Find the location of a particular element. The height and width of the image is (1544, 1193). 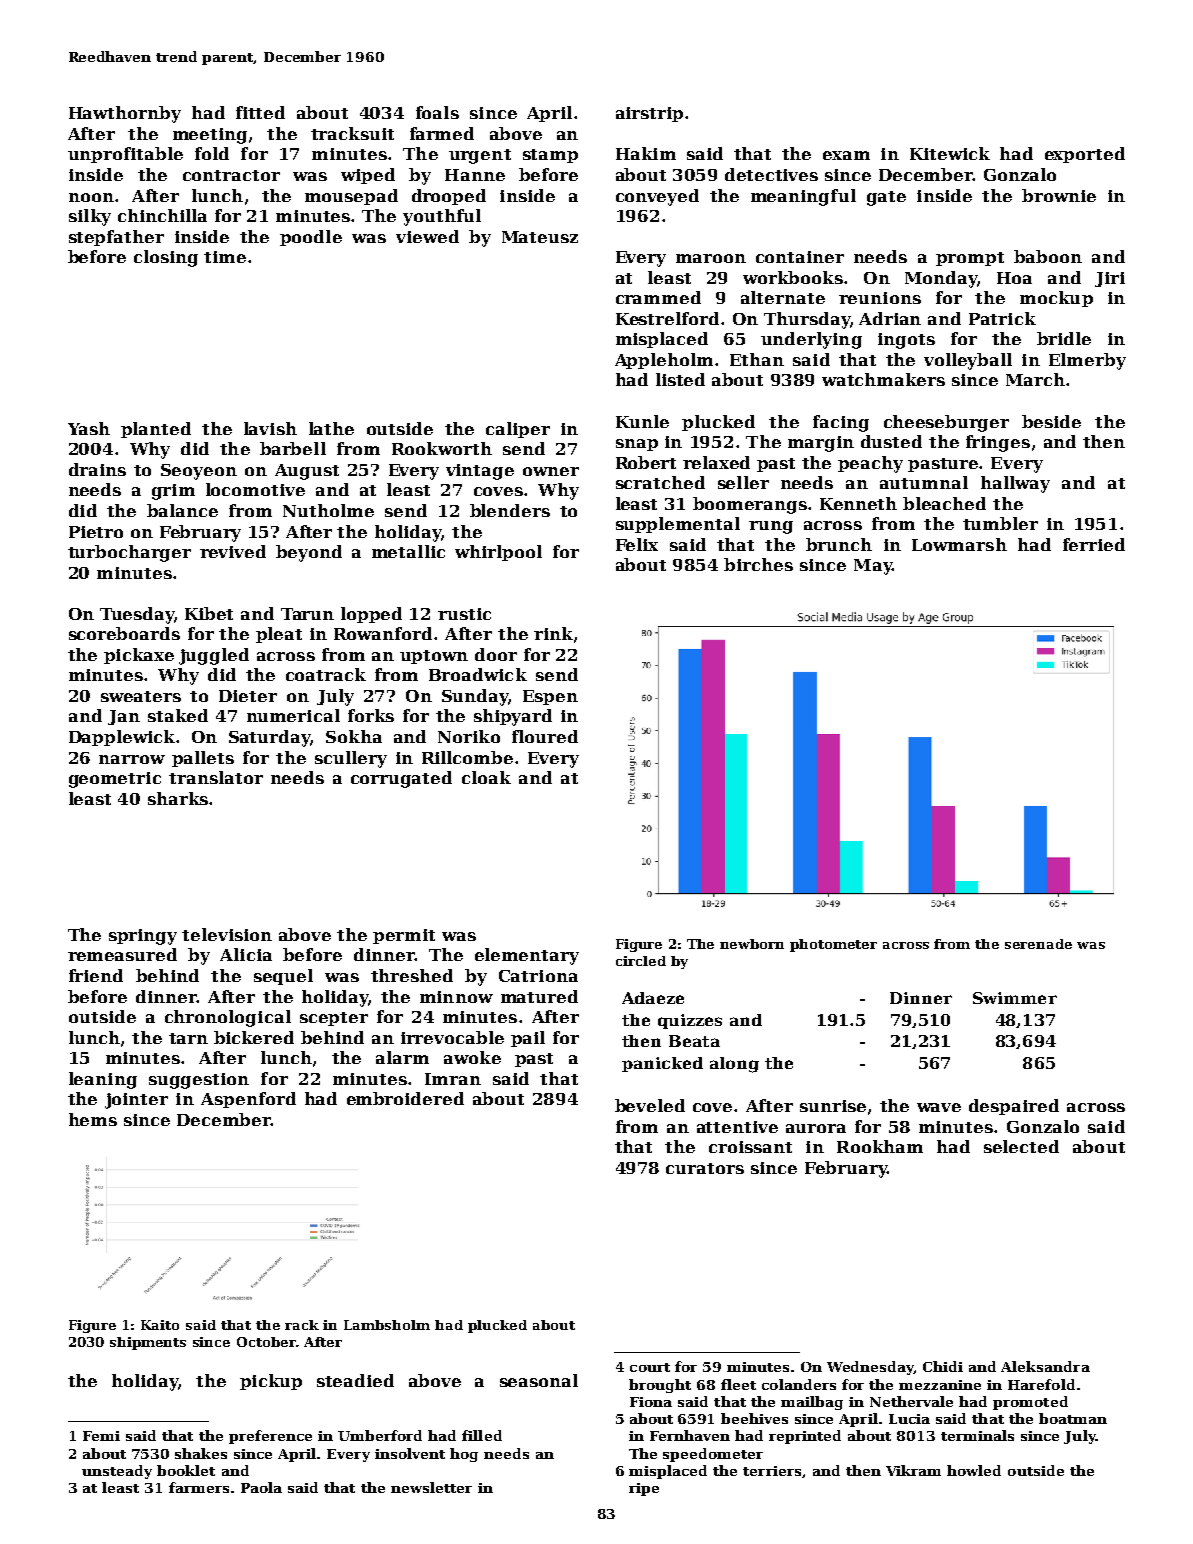

exported is located at coordinates (1085, 155).
